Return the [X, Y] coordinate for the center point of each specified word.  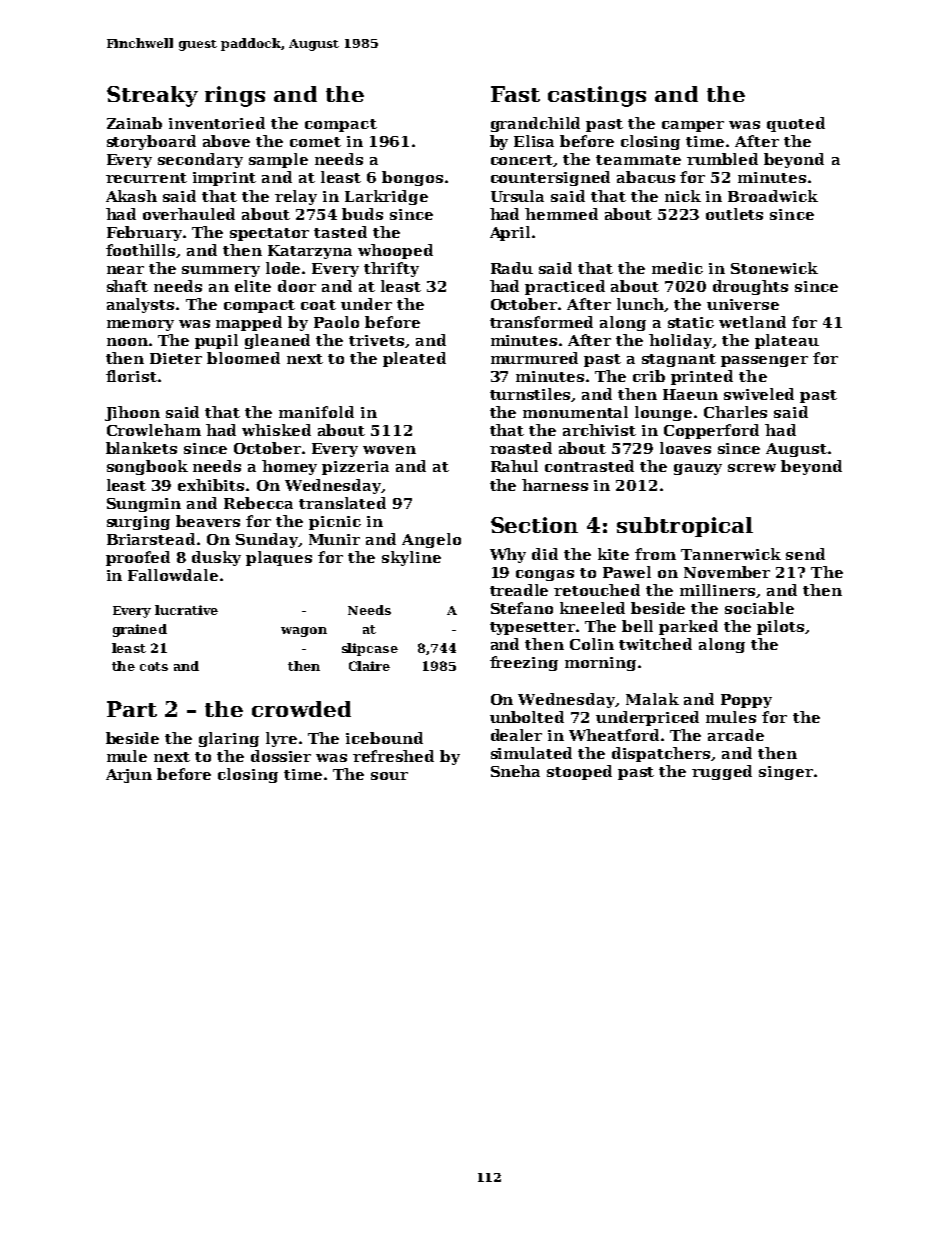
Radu [512, 268]
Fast [515, 94]
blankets [141, 448]
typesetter [532, 628]
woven [389, 450]
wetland [752, 322]
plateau [787, 341]
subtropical [685, 527]
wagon [304, 632]
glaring [229, 739]
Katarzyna [310, 252]
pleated [414, 359]
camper [693, 126]
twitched [655, 644]
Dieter [176, 358]
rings [235, 96]
